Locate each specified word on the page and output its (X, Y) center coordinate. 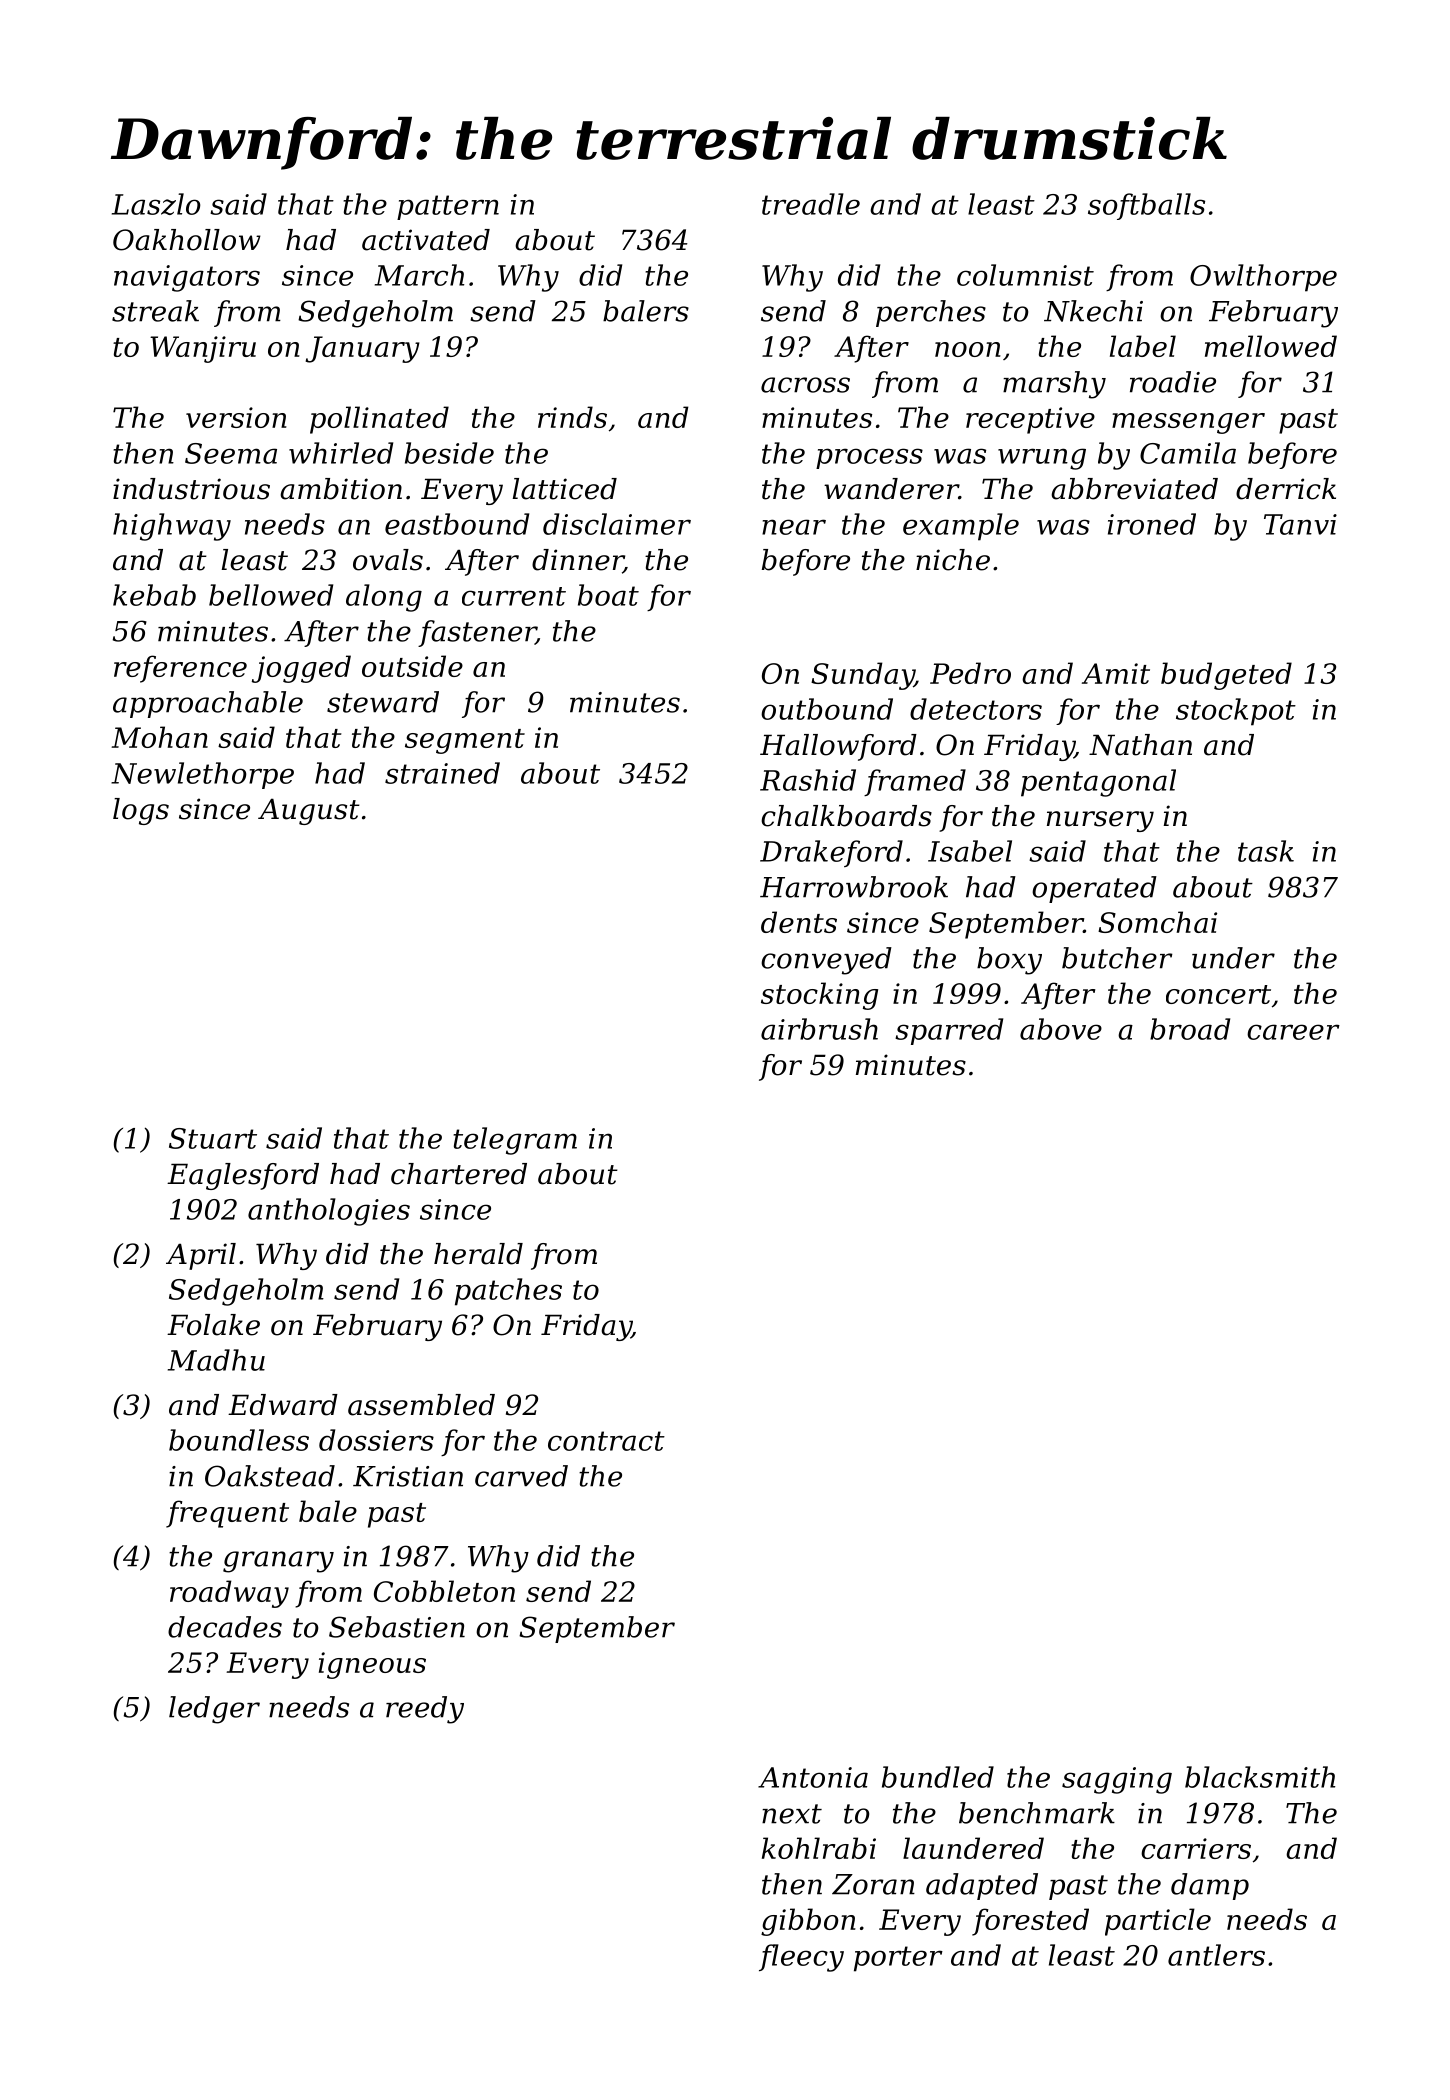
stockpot (1236, 712)
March (419, 275)
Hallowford (838, 747)
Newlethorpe (202, 775)
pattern (448, 207)
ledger (214, 1710)
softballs (1146, 206)
